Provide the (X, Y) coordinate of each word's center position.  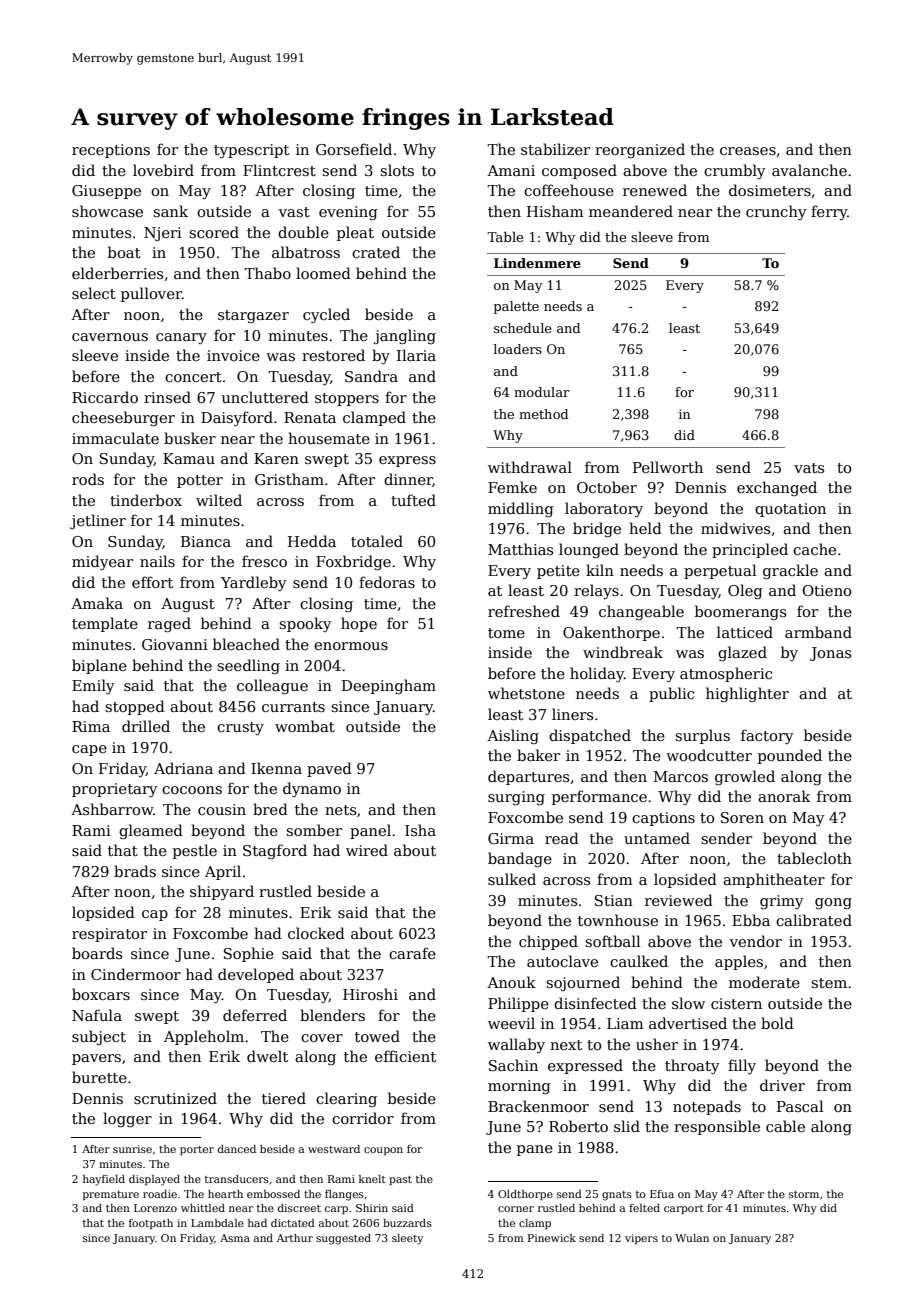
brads (135, 871)
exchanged (777, 488)
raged (169, 625)
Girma (511, 838)
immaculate (115, 438)
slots (397, 170)
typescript (251, 151)
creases (748, 151)
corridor (363, 1118)
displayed (154, 1180)
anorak (784, 796)
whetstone (526, 693)
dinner (408, 480)
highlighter (747, 694)
